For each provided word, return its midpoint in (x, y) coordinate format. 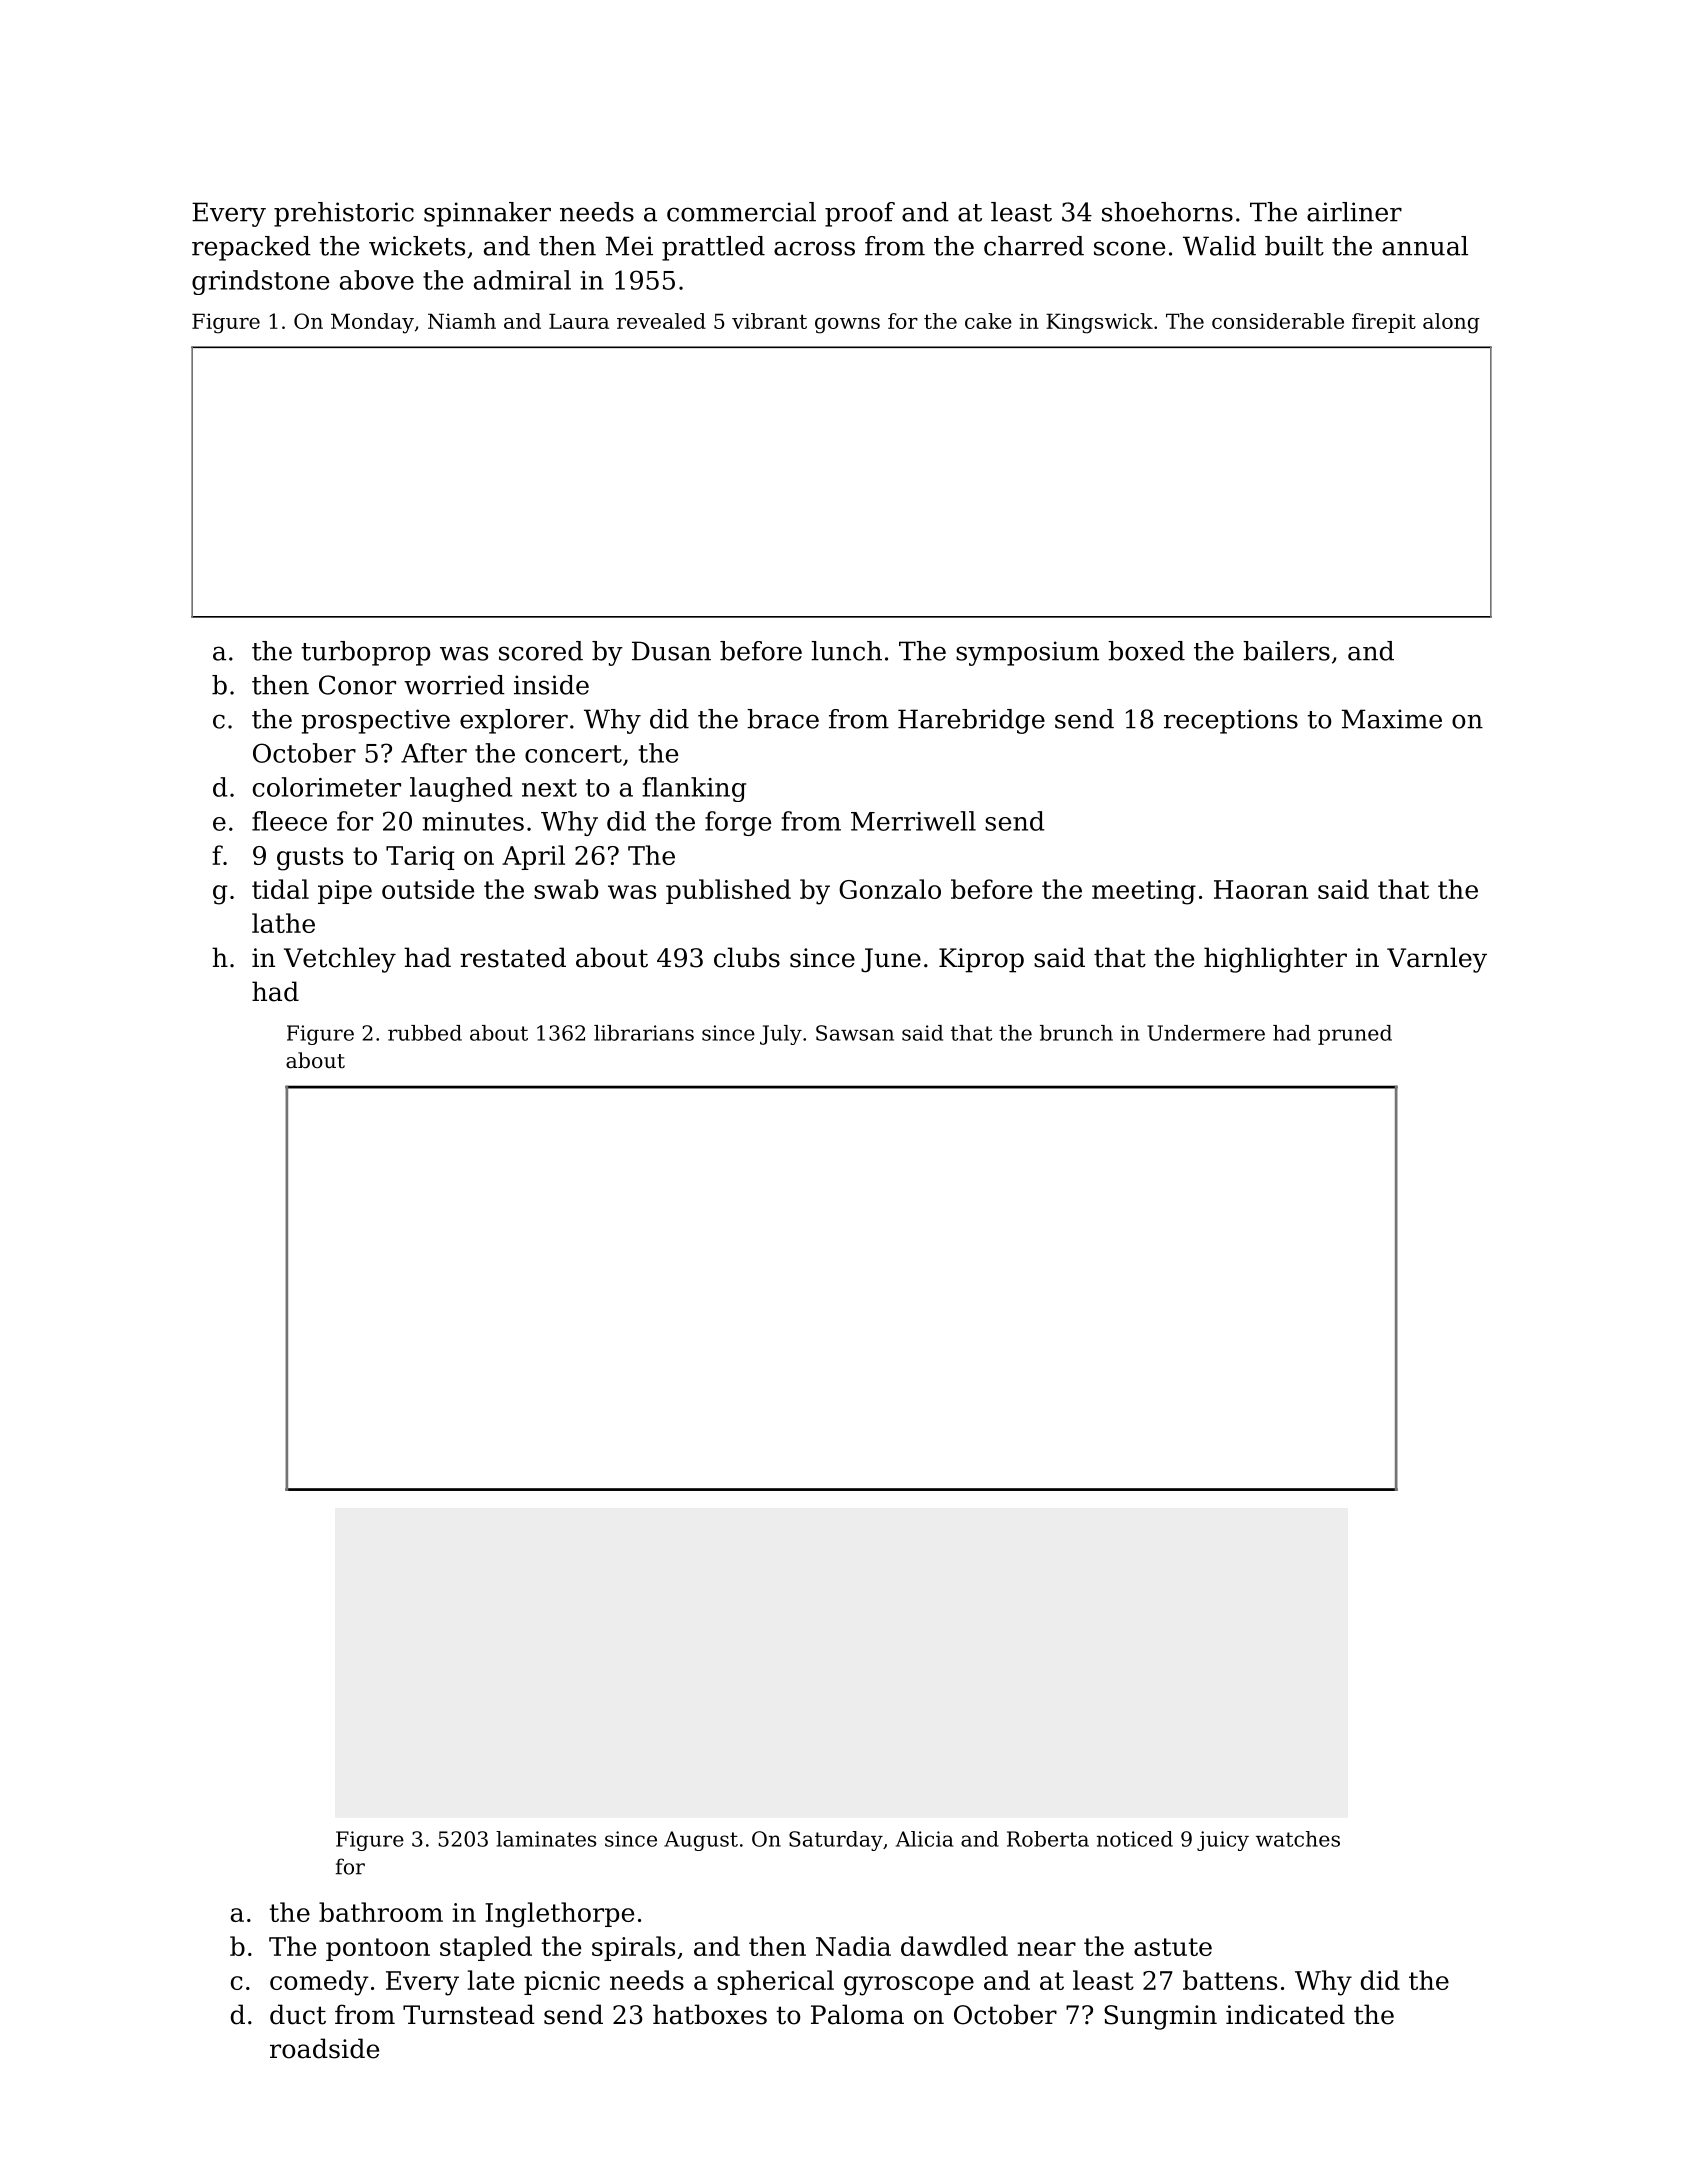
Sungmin (1160, 2017)
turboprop (365, 653)
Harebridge (971, 721)
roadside (324, 2048)
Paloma (857, 2014)
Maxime (1392, 719)
